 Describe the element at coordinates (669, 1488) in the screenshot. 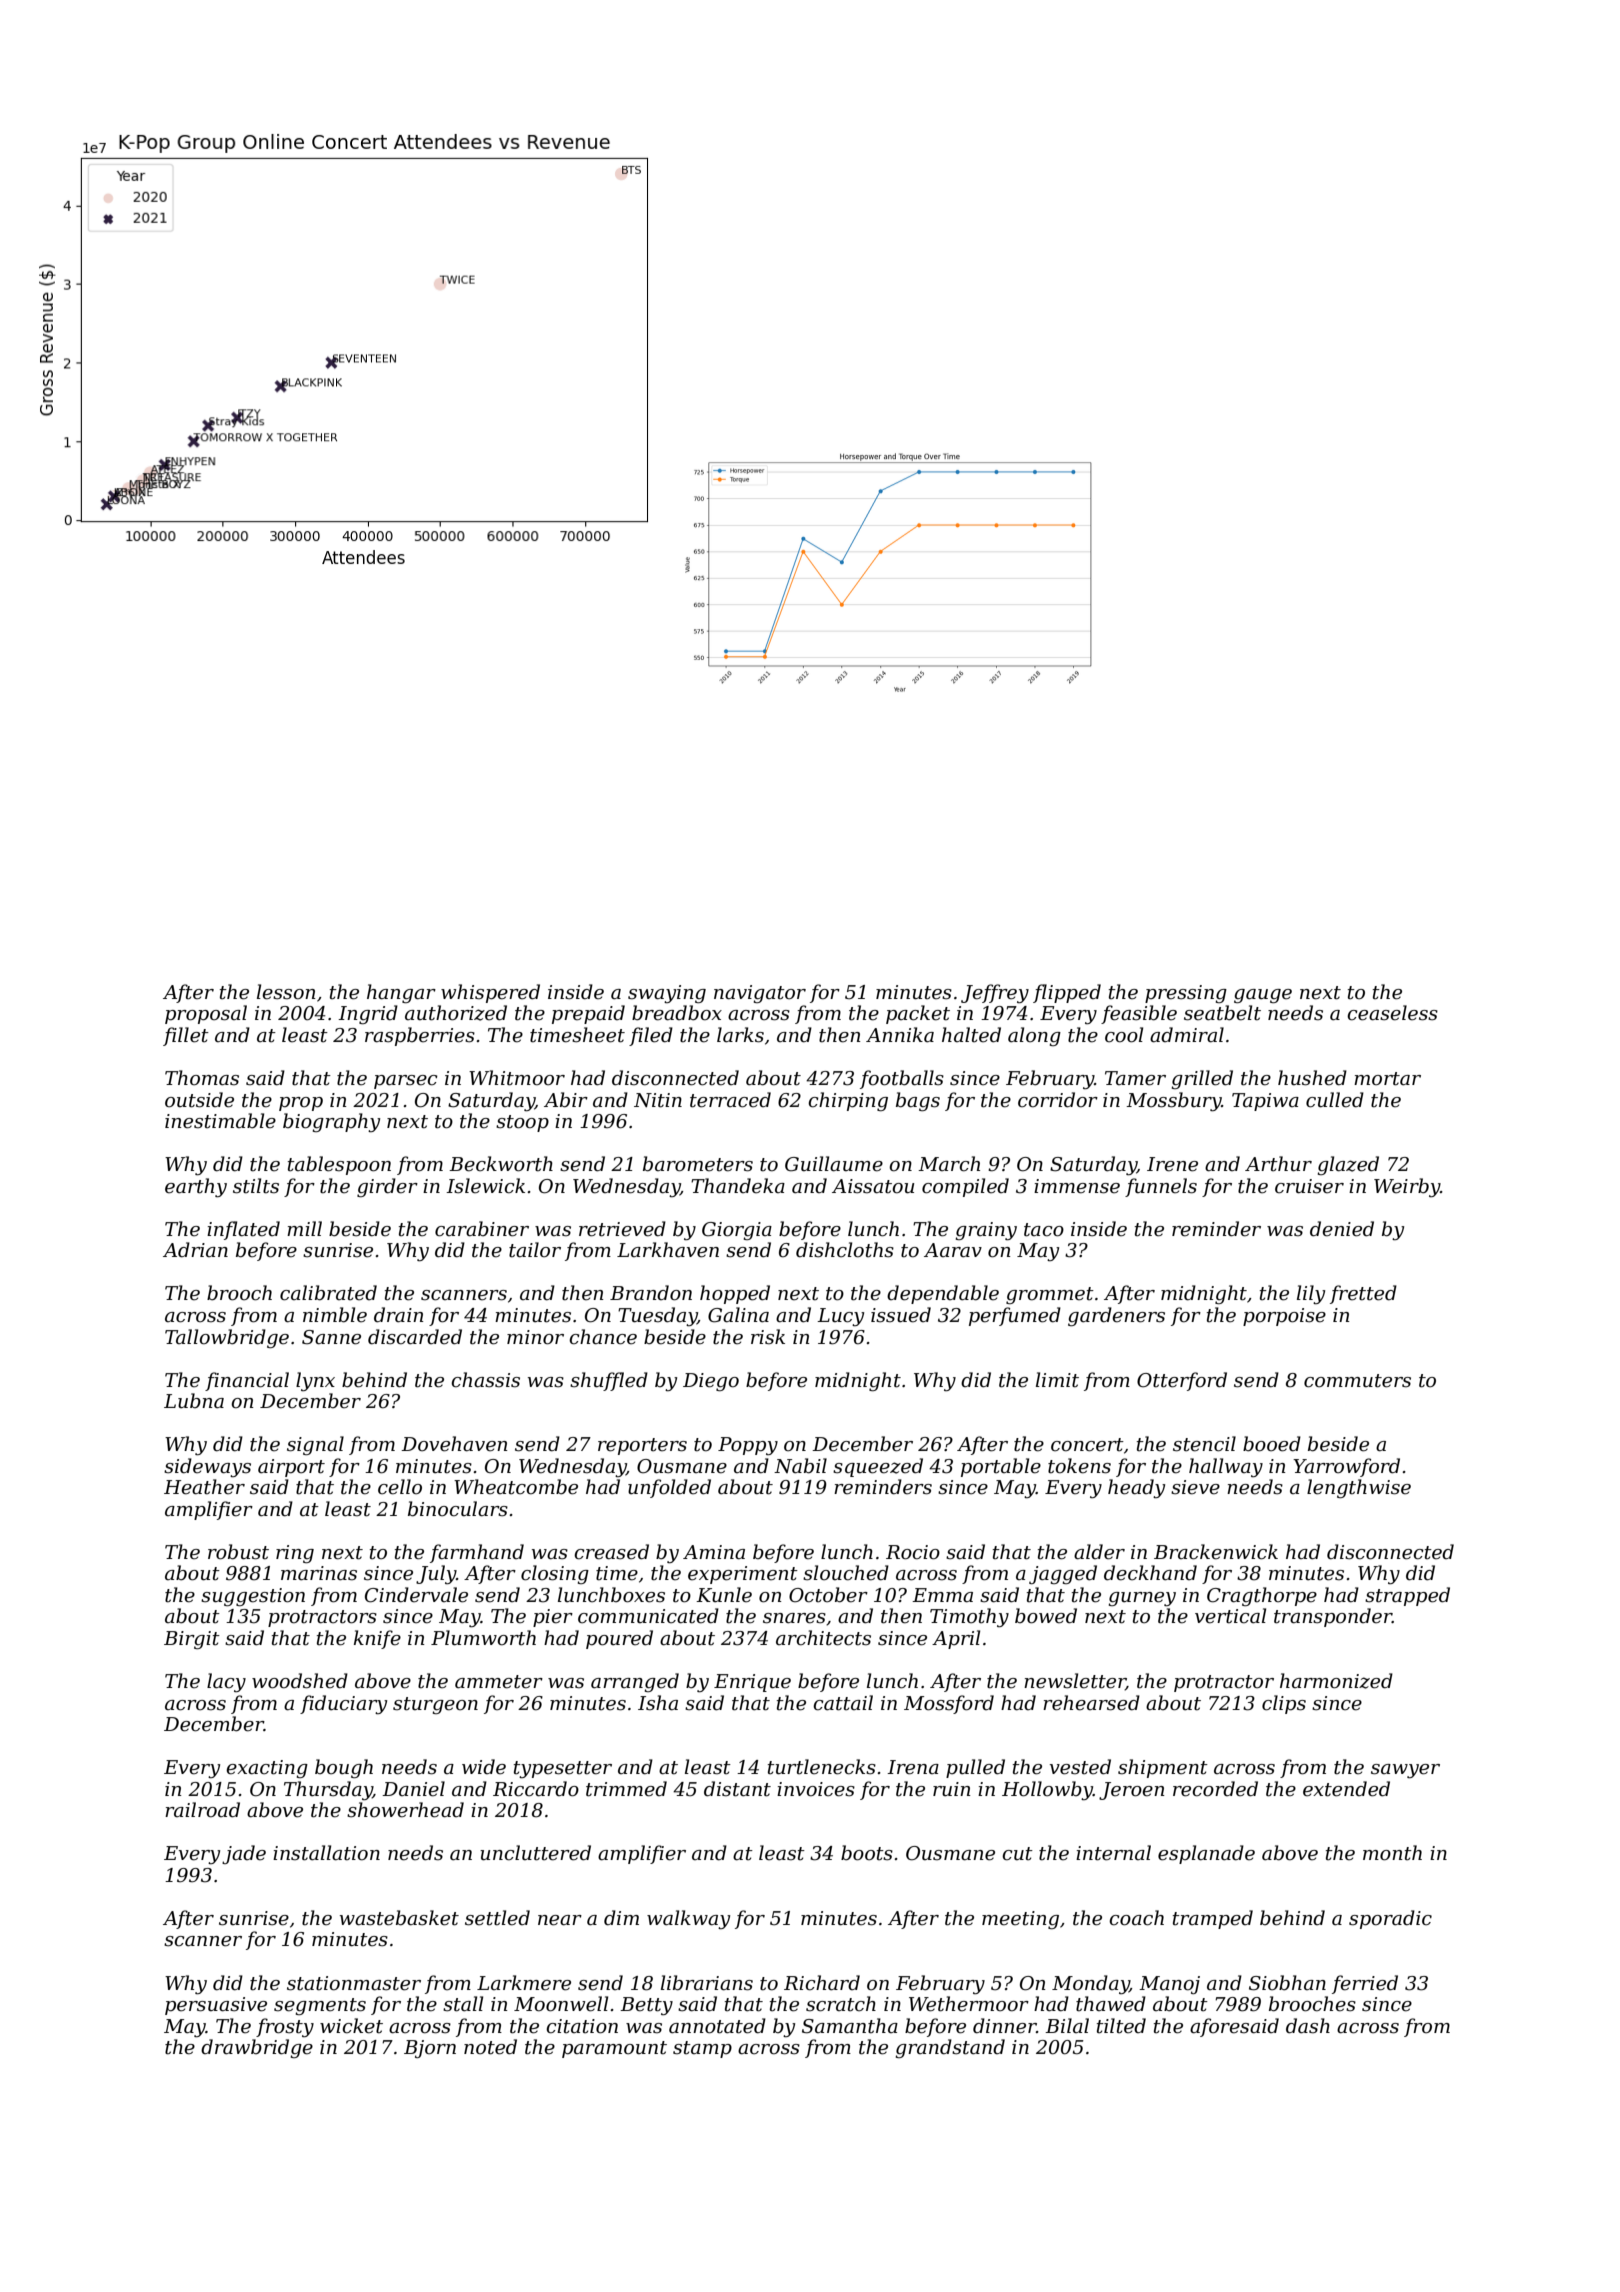

I see `unfolded` at that location.
